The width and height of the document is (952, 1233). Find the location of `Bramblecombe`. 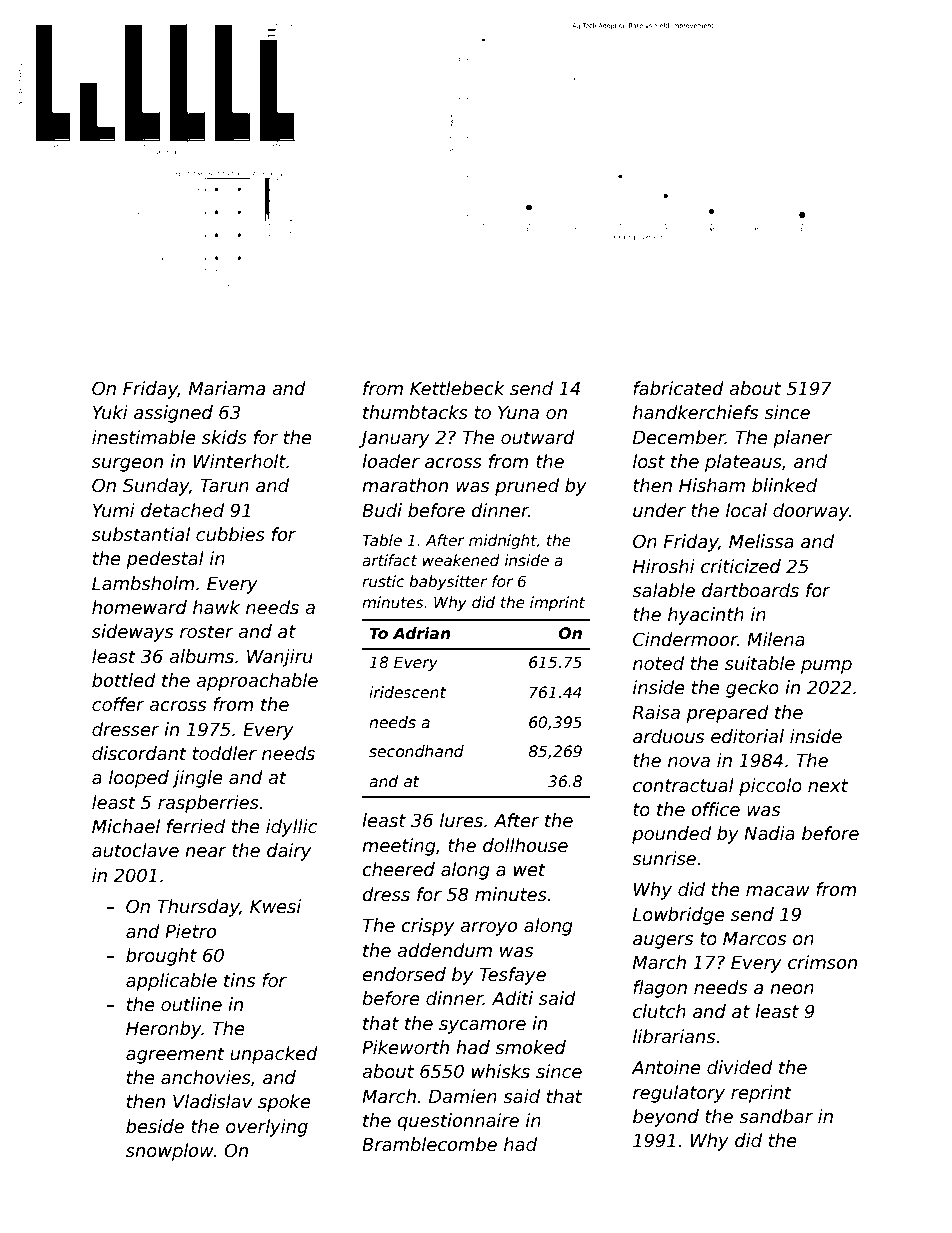

Bramblecombe is located at coordinates (429, 1144).
